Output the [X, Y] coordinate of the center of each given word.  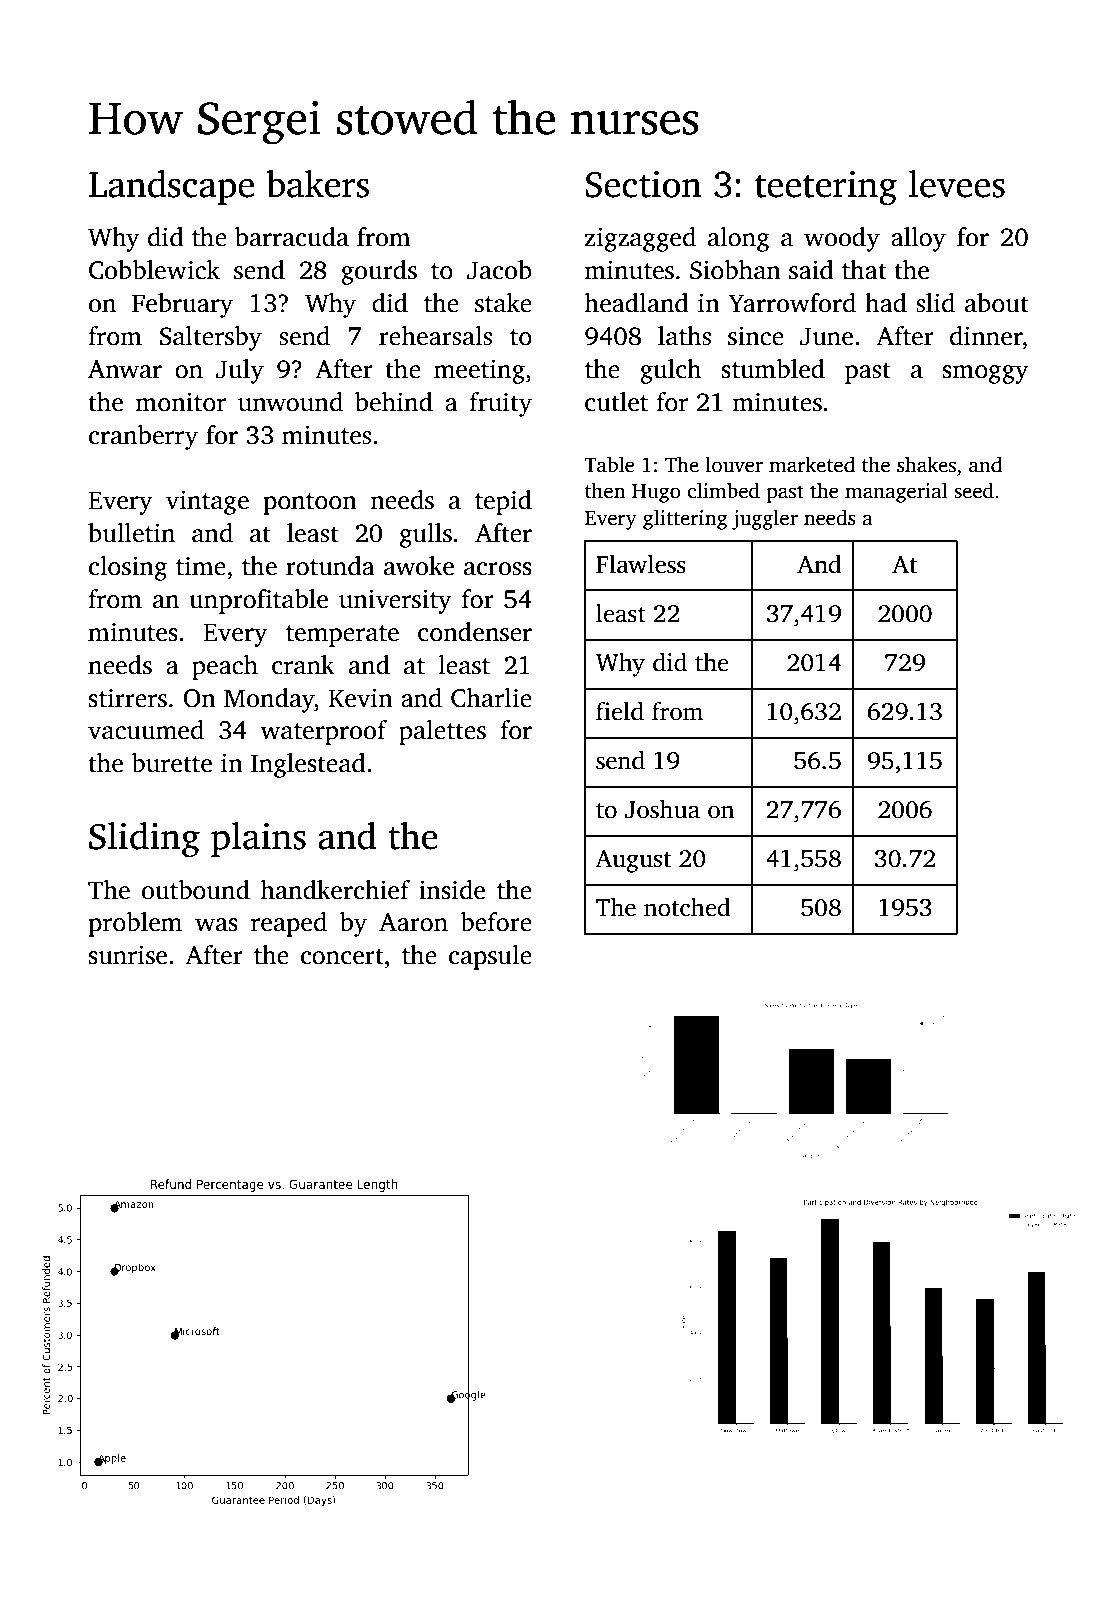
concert [342, 956]
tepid [503, 502]
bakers [317, 184]
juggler [765, 519]
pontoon [310, 504]
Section [643, 184]
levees [957, 184]
